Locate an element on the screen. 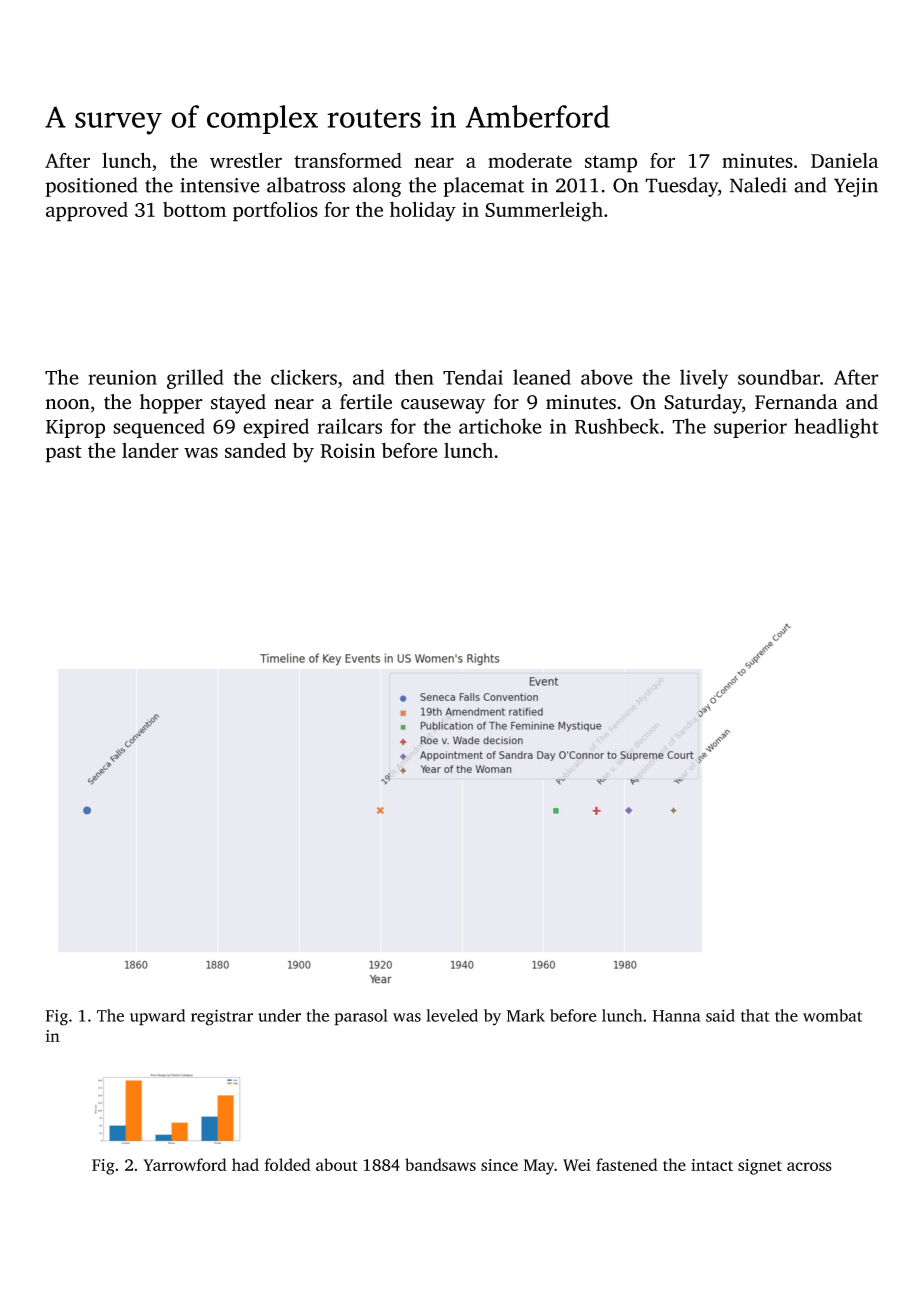 This screenshot has width=924, height=1308. Roisin is located at coordinates (348, 450).
